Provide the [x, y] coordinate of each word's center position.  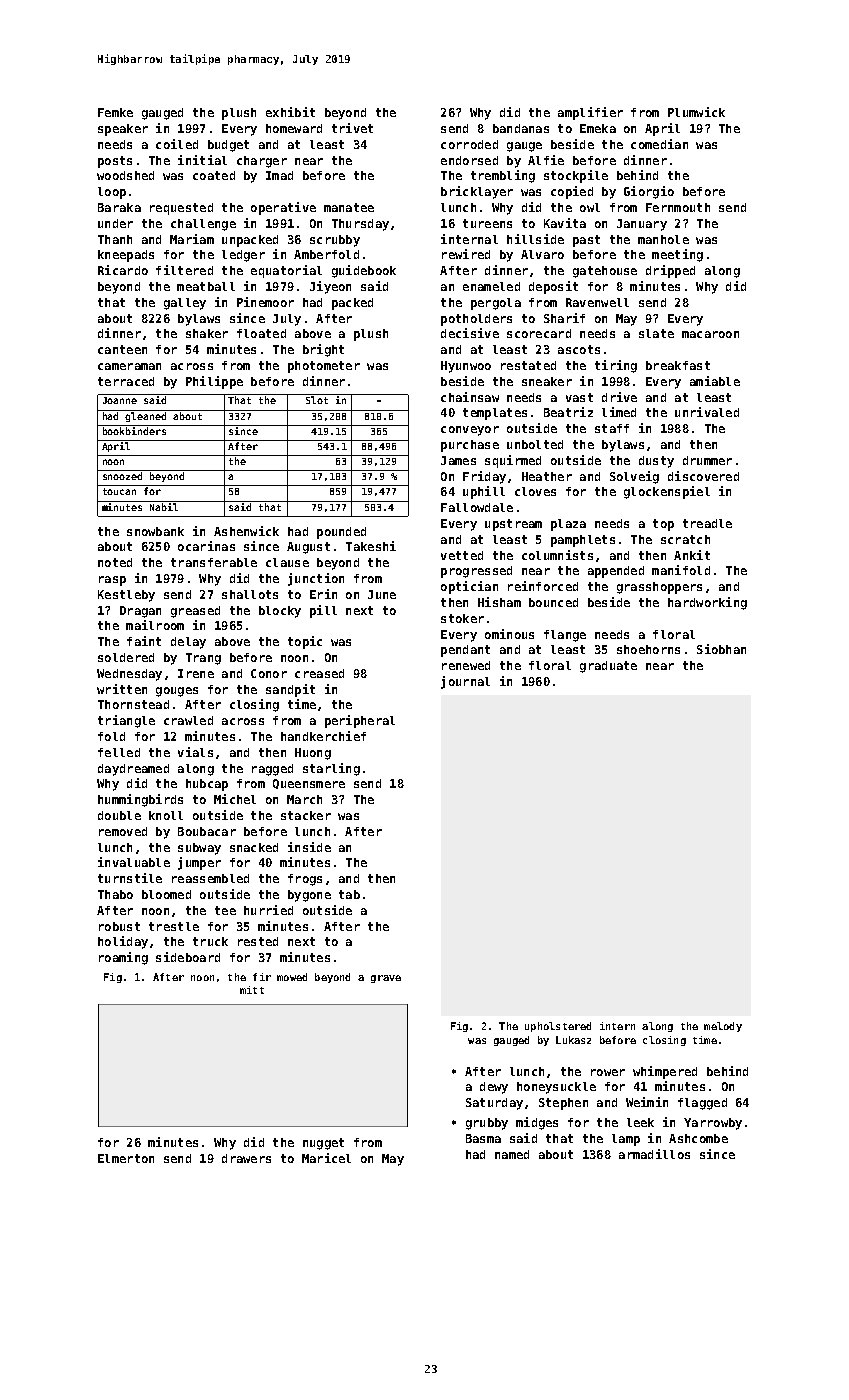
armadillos [654, 1154]
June [382, 594]
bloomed [166, 894]
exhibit [290, 112]
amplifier [590, 113]
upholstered [558, 1027]
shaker [207, 333]
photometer [324, 367]
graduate [608, 667]
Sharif [564, 318]
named [512, 1154]
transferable [214, 562]
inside [309, 847]
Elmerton [126, 1158]
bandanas [521, 128]
